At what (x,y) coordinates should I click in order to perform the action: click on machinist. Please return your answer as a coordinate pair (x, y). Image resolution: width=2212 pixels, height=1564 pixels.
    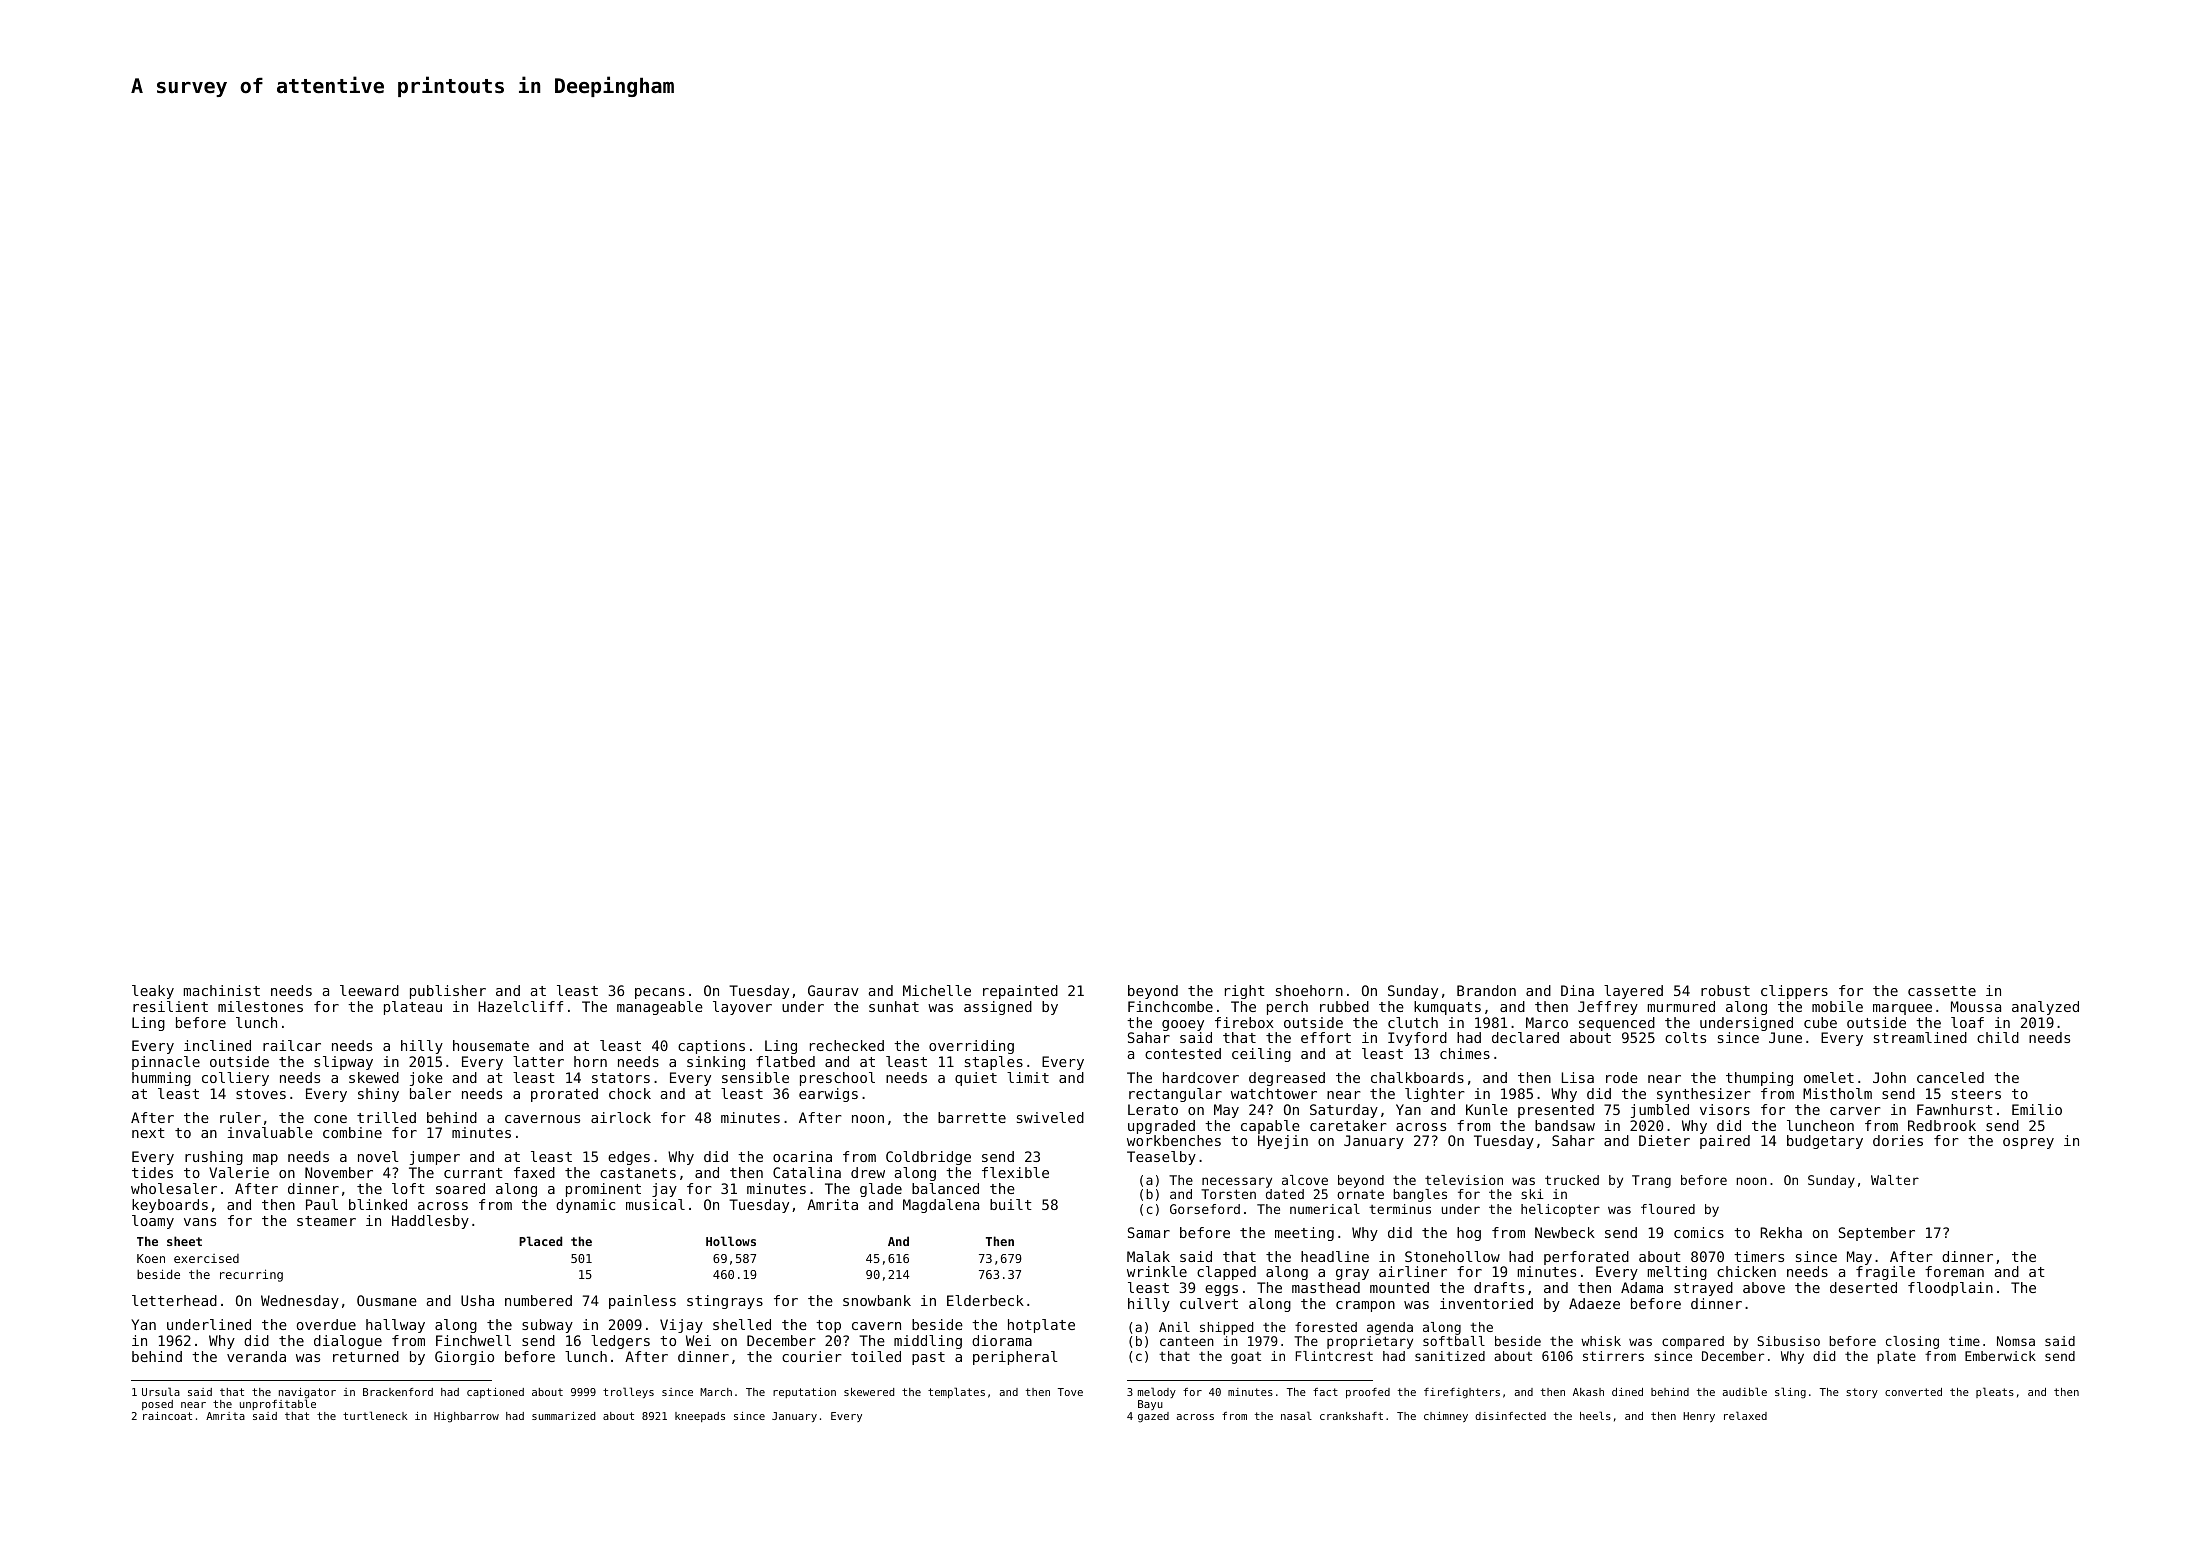
    Looking at the image, I should click on (222, 990).
